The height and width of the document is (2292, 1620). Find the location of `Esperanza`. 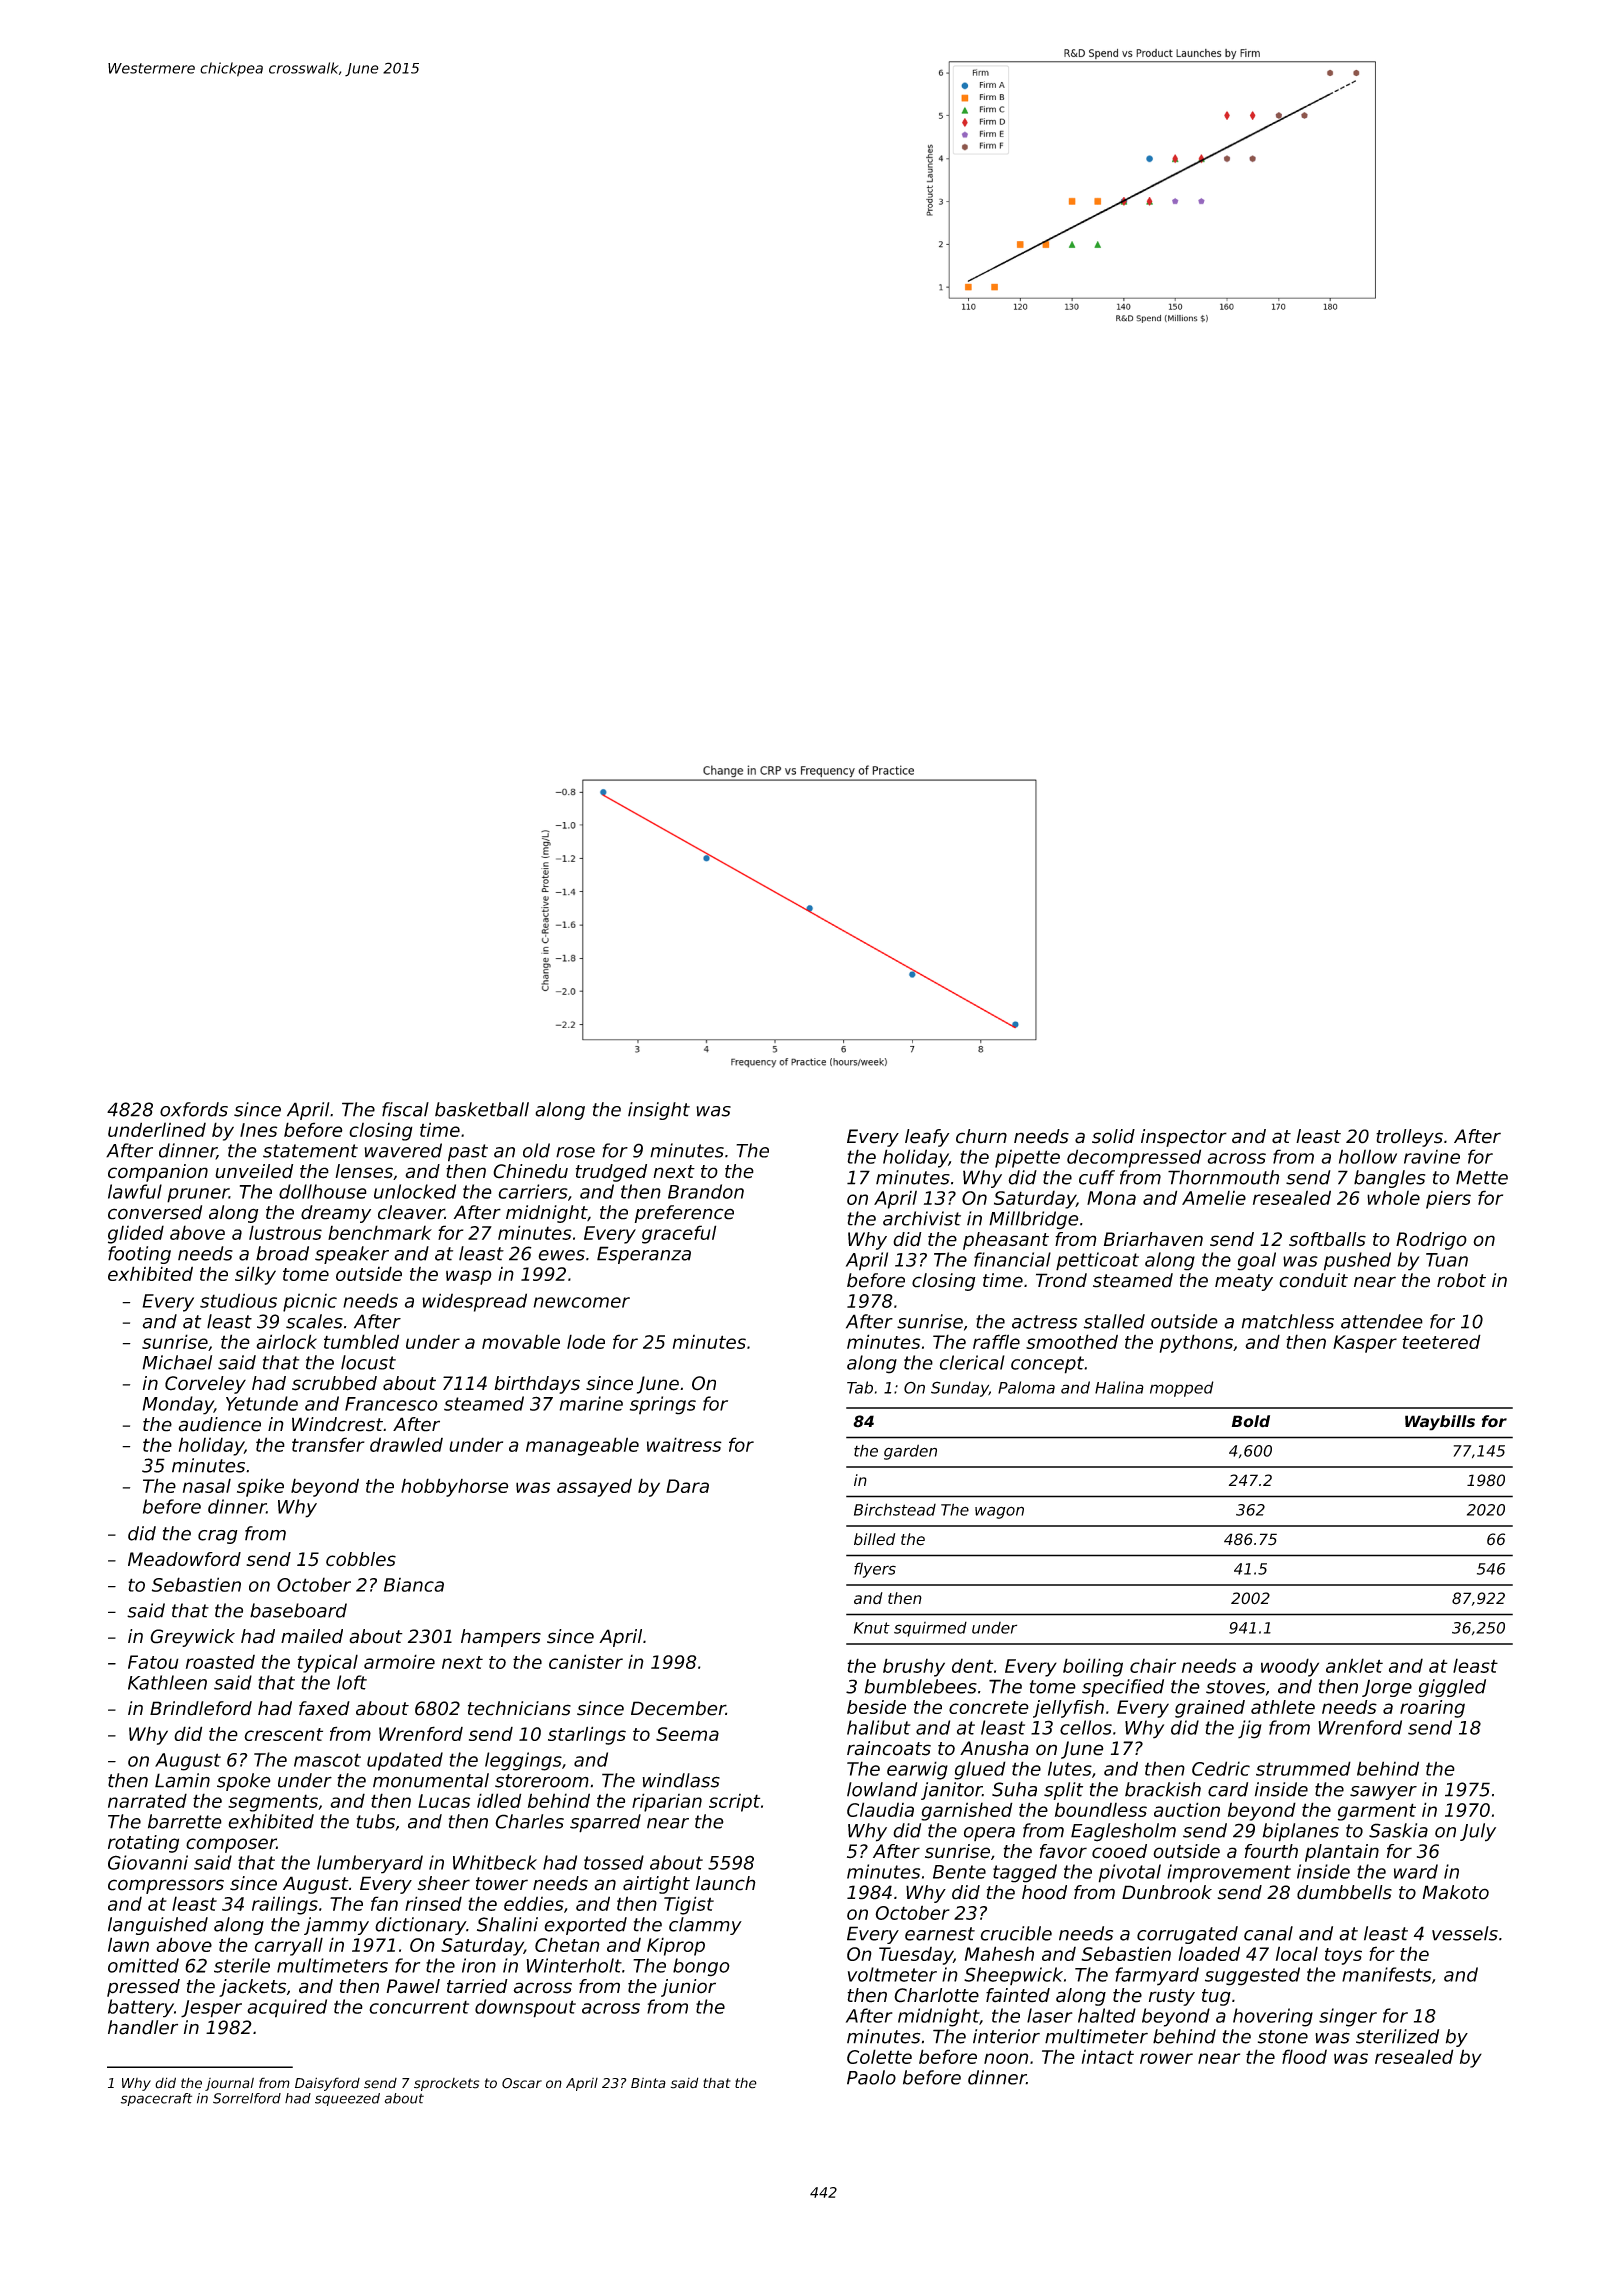

Esperanza is located at coordinates (644, 1255).
